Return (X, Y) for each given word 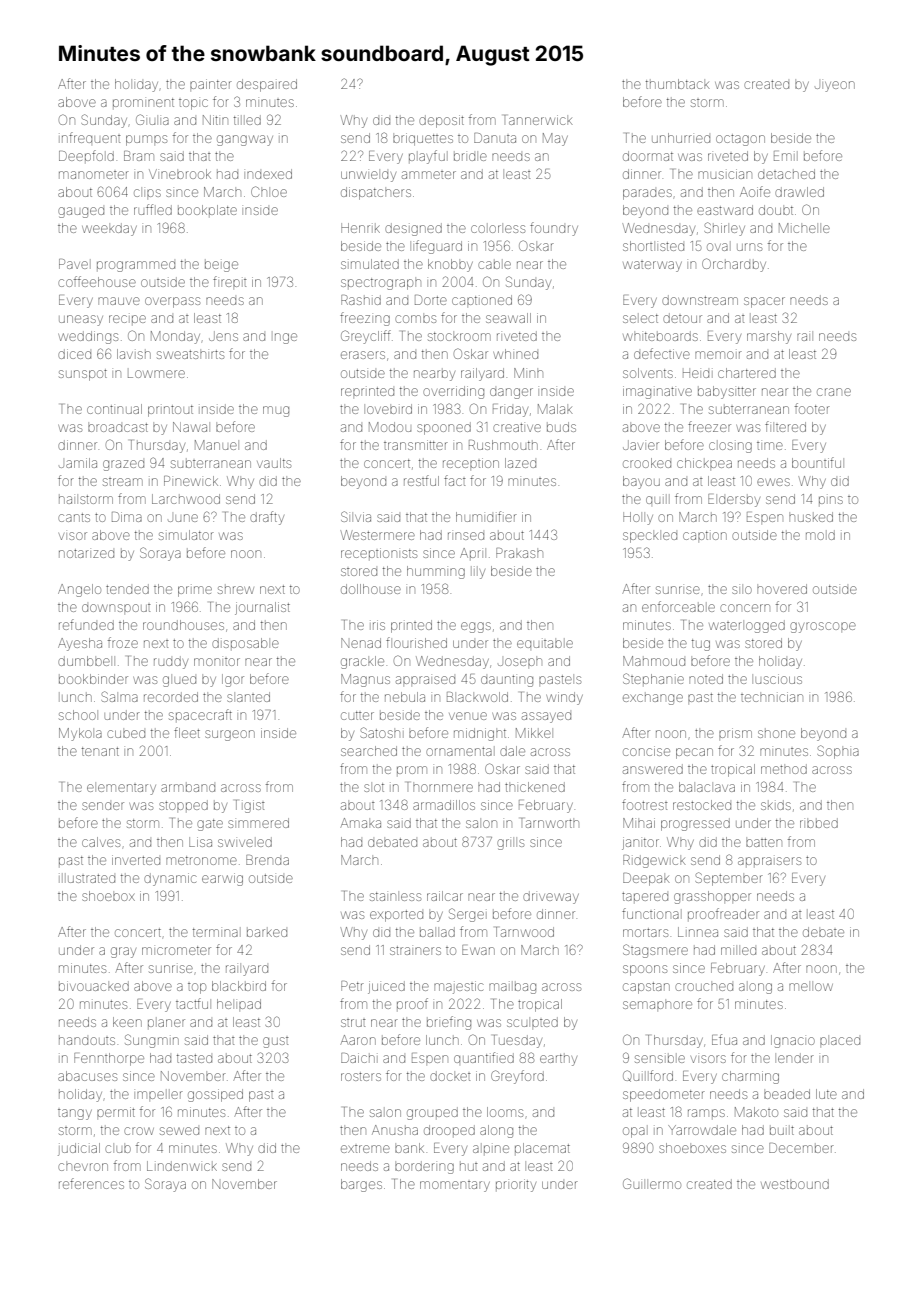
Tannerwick (538, 120)
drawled (799, 192)
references (91, 1183)
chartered (747, 373)
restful (421, 480)
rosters (361, 1076)
